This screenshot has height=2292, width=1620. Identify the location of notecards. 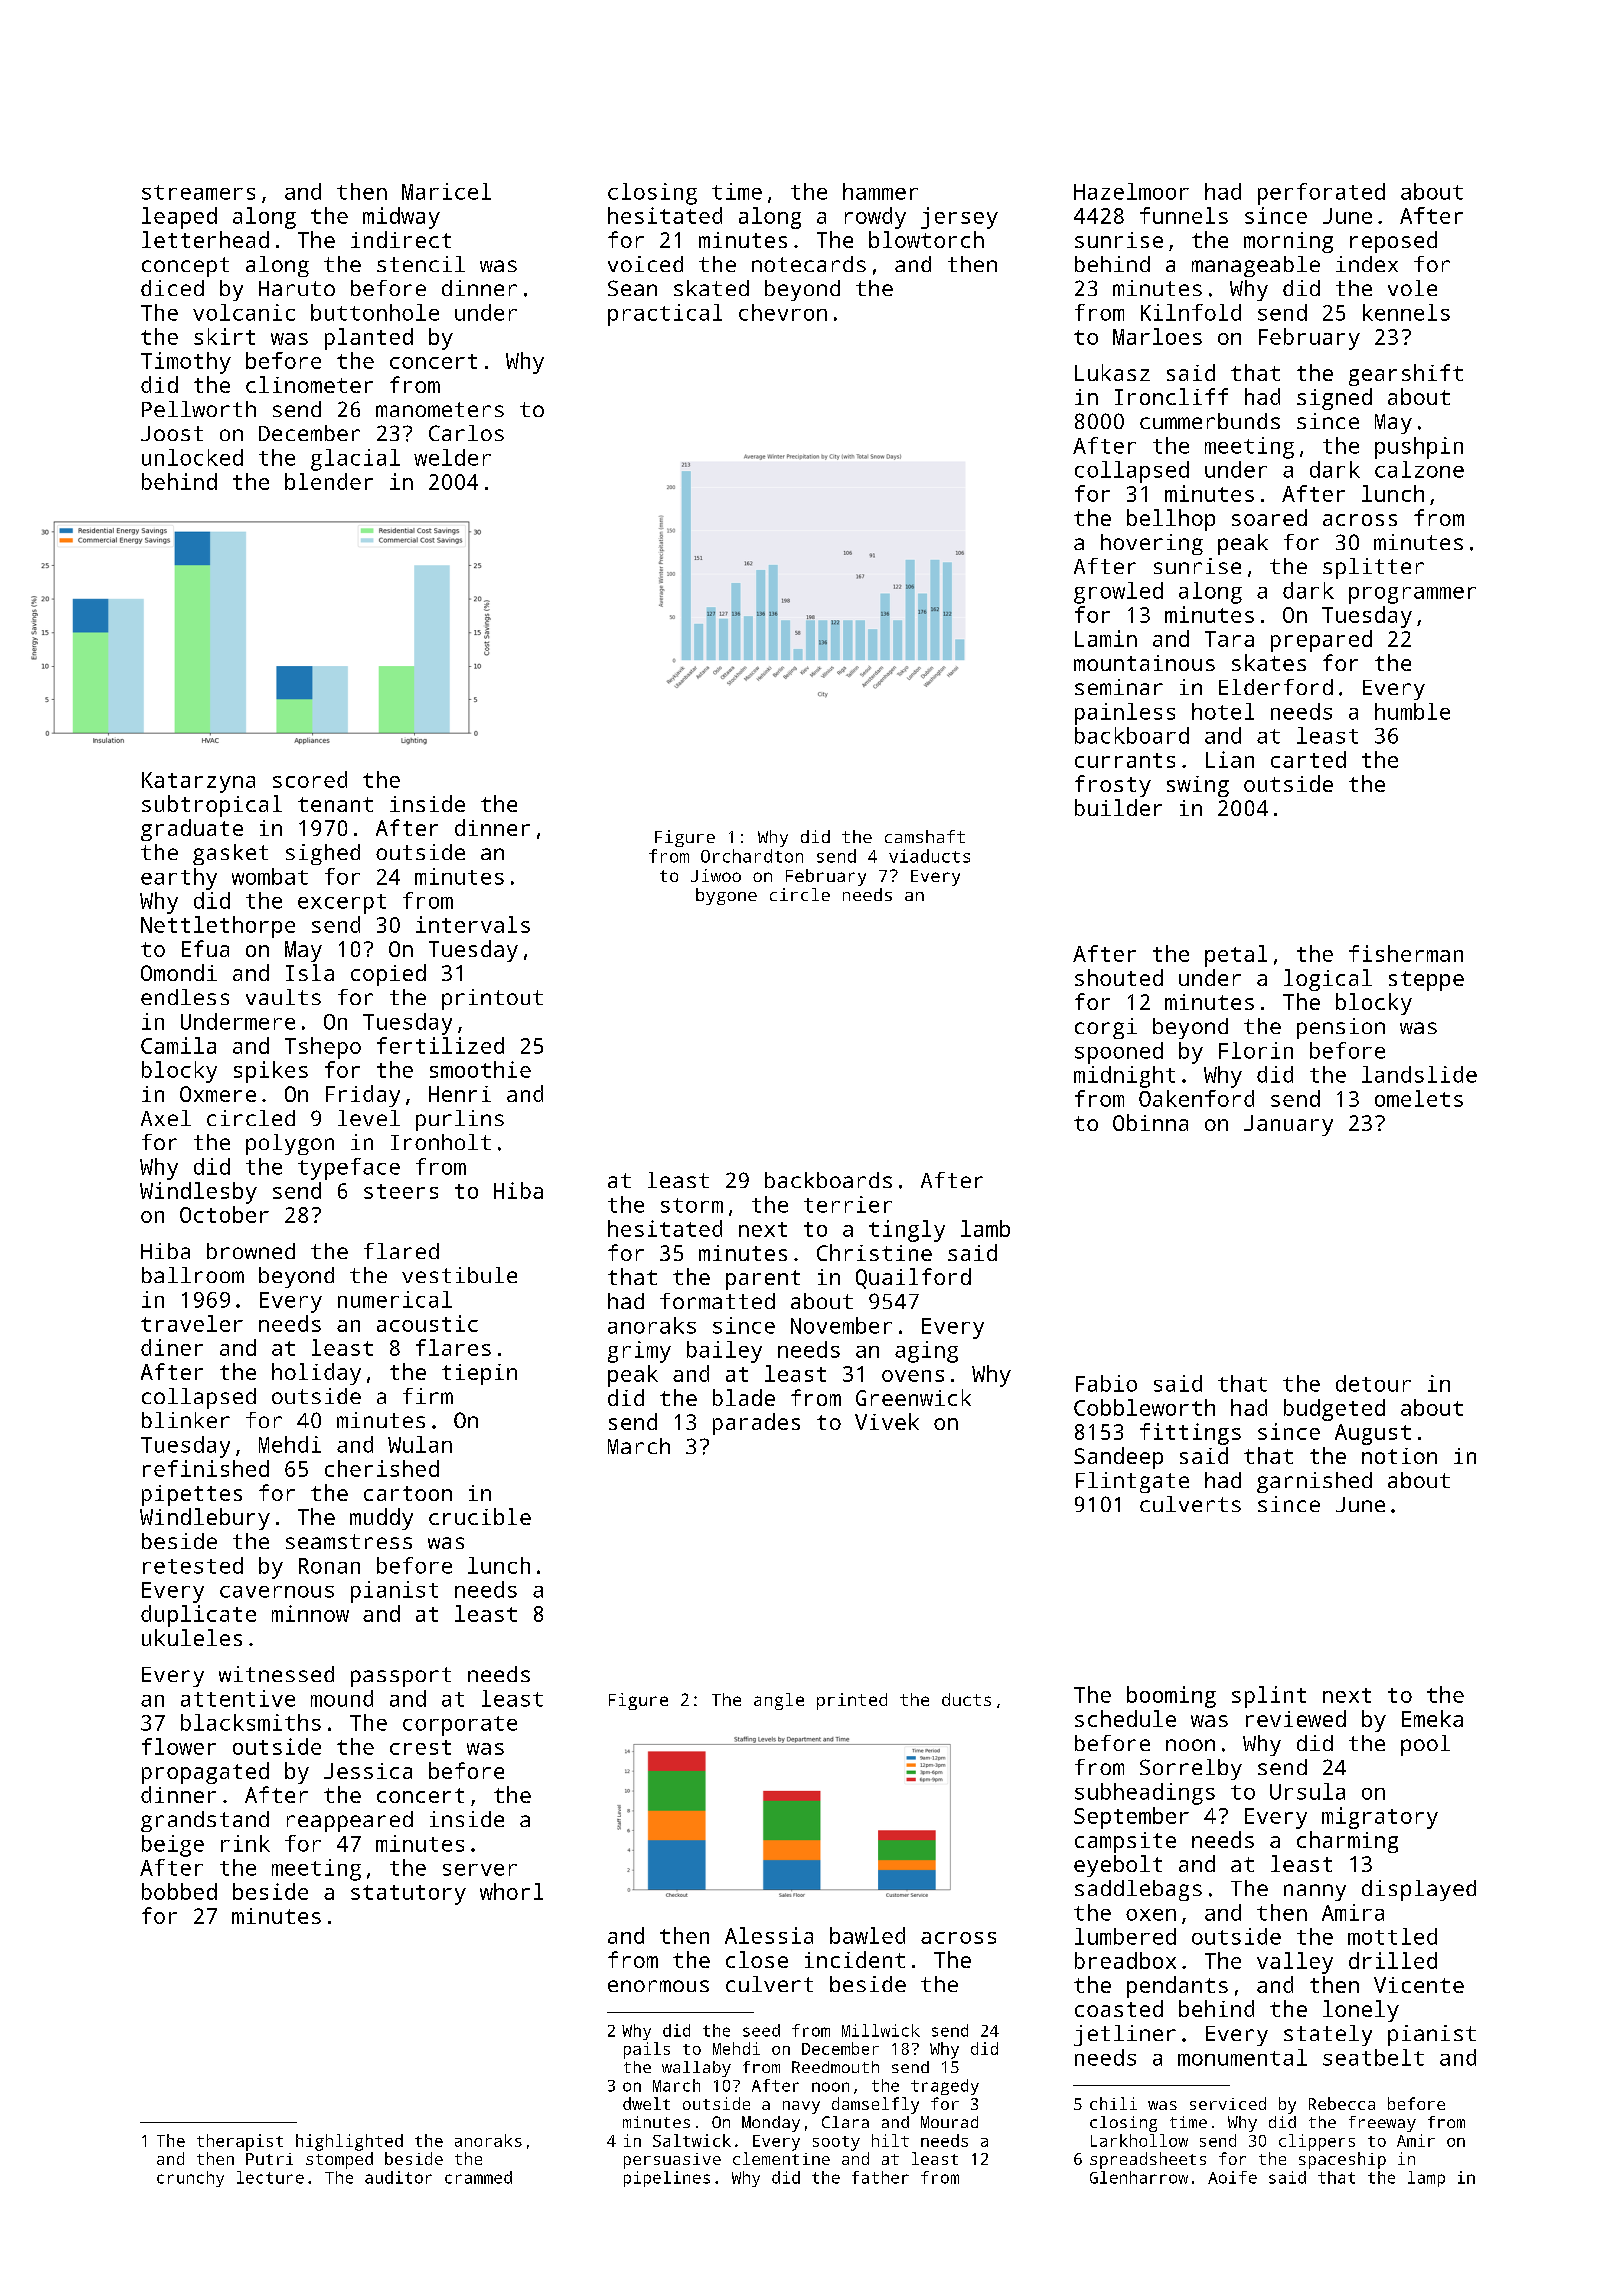
(809, 264).
